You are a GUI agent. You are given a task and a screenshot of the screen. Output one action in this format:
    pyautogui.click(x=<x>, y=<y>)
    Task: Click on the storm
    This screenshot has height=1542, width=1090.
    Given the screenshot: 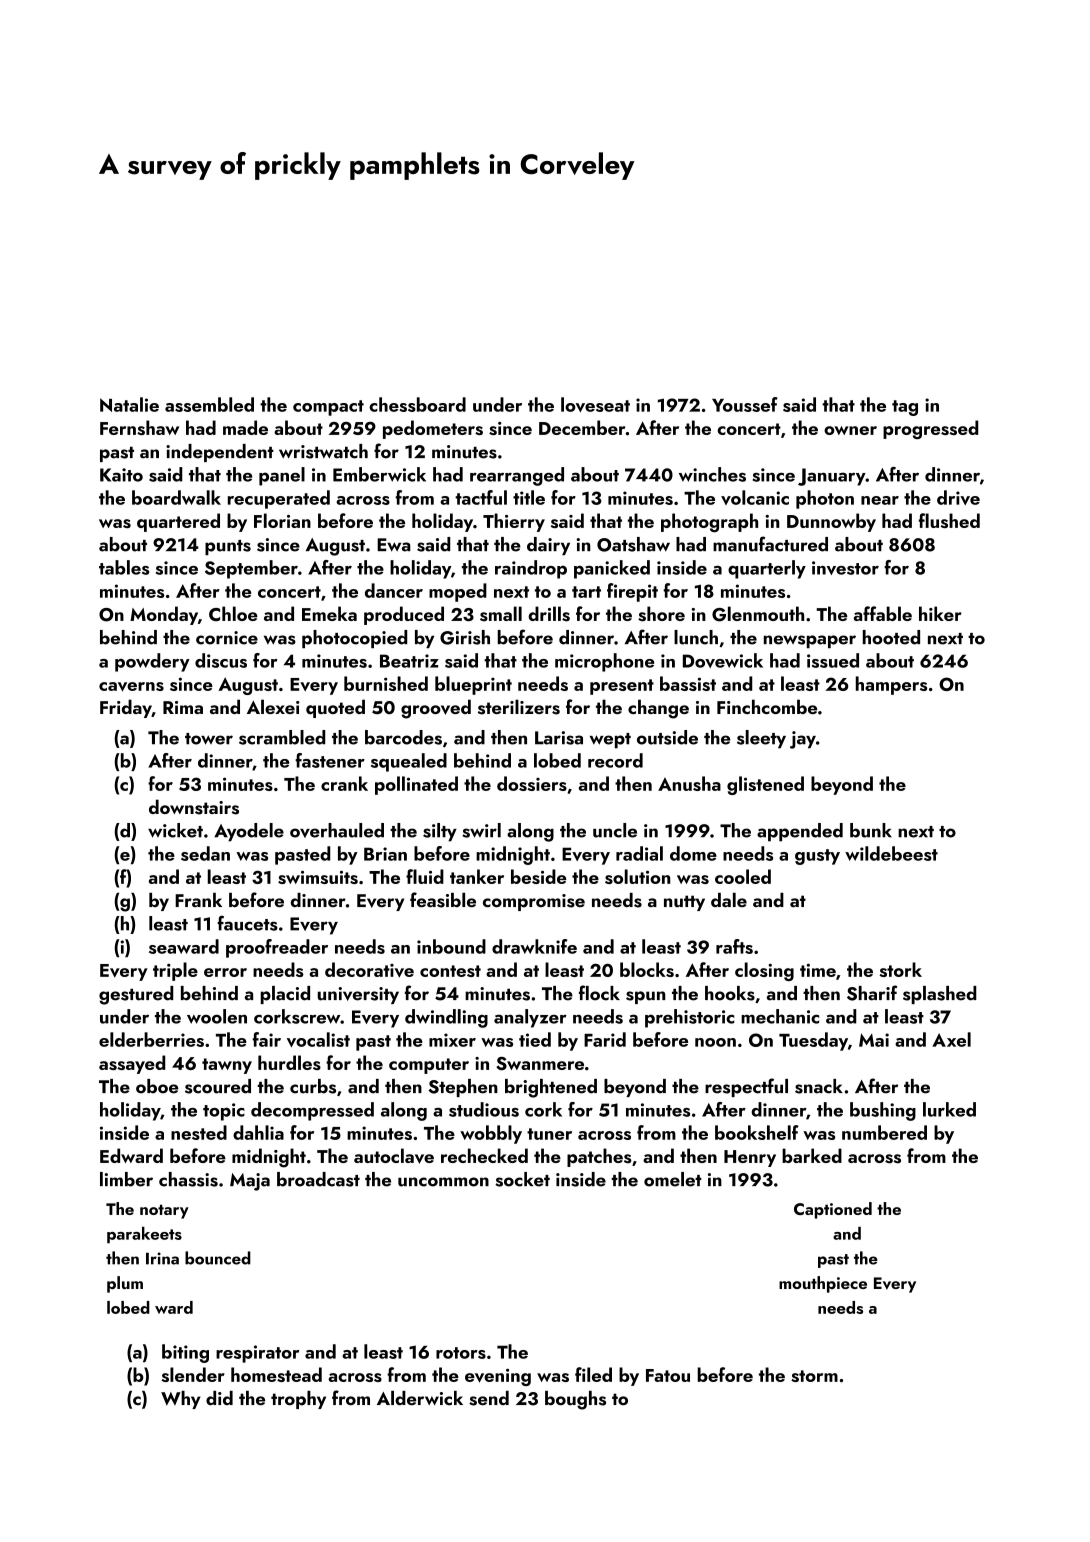 What is the action you would take?
    pyautogui.click(x=814, y=1376)
